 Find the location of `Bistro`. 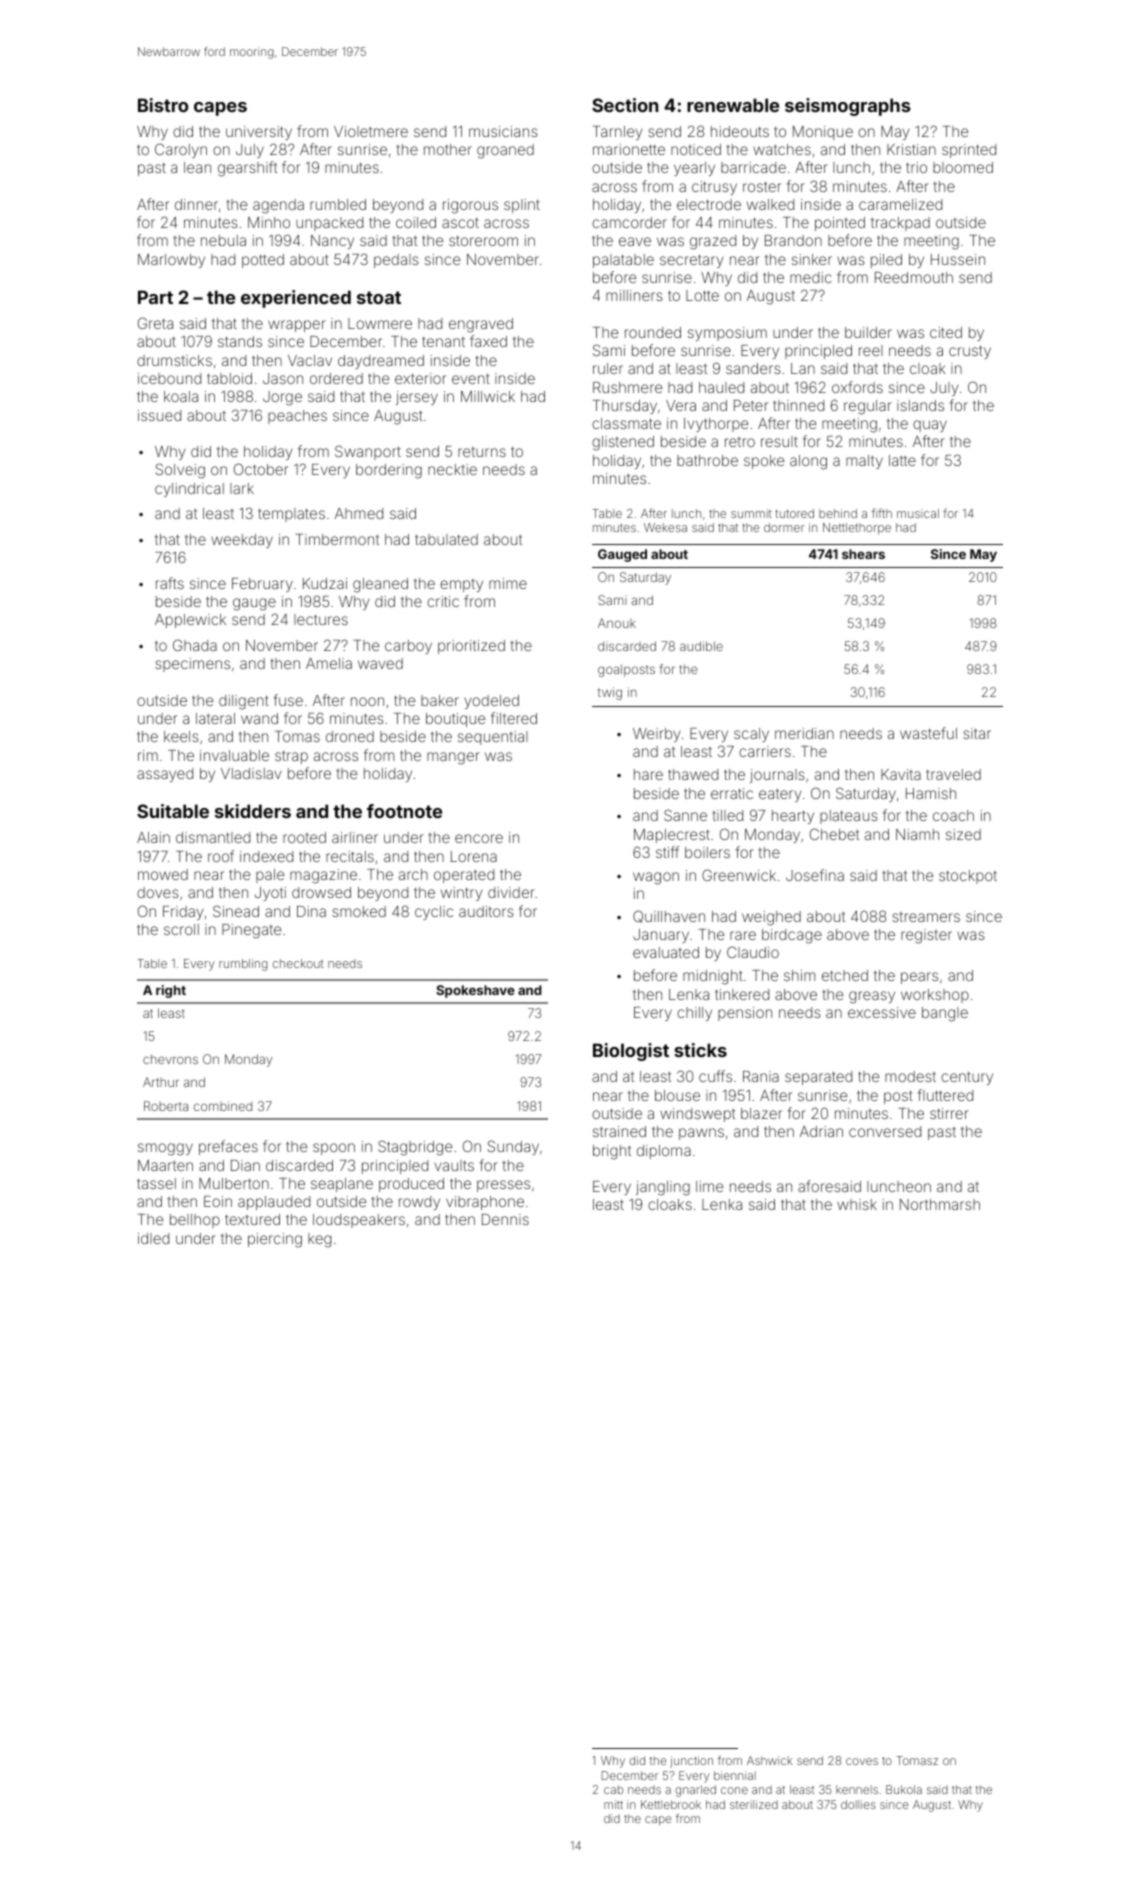

Bistro is located at coordinates (163, 105).
